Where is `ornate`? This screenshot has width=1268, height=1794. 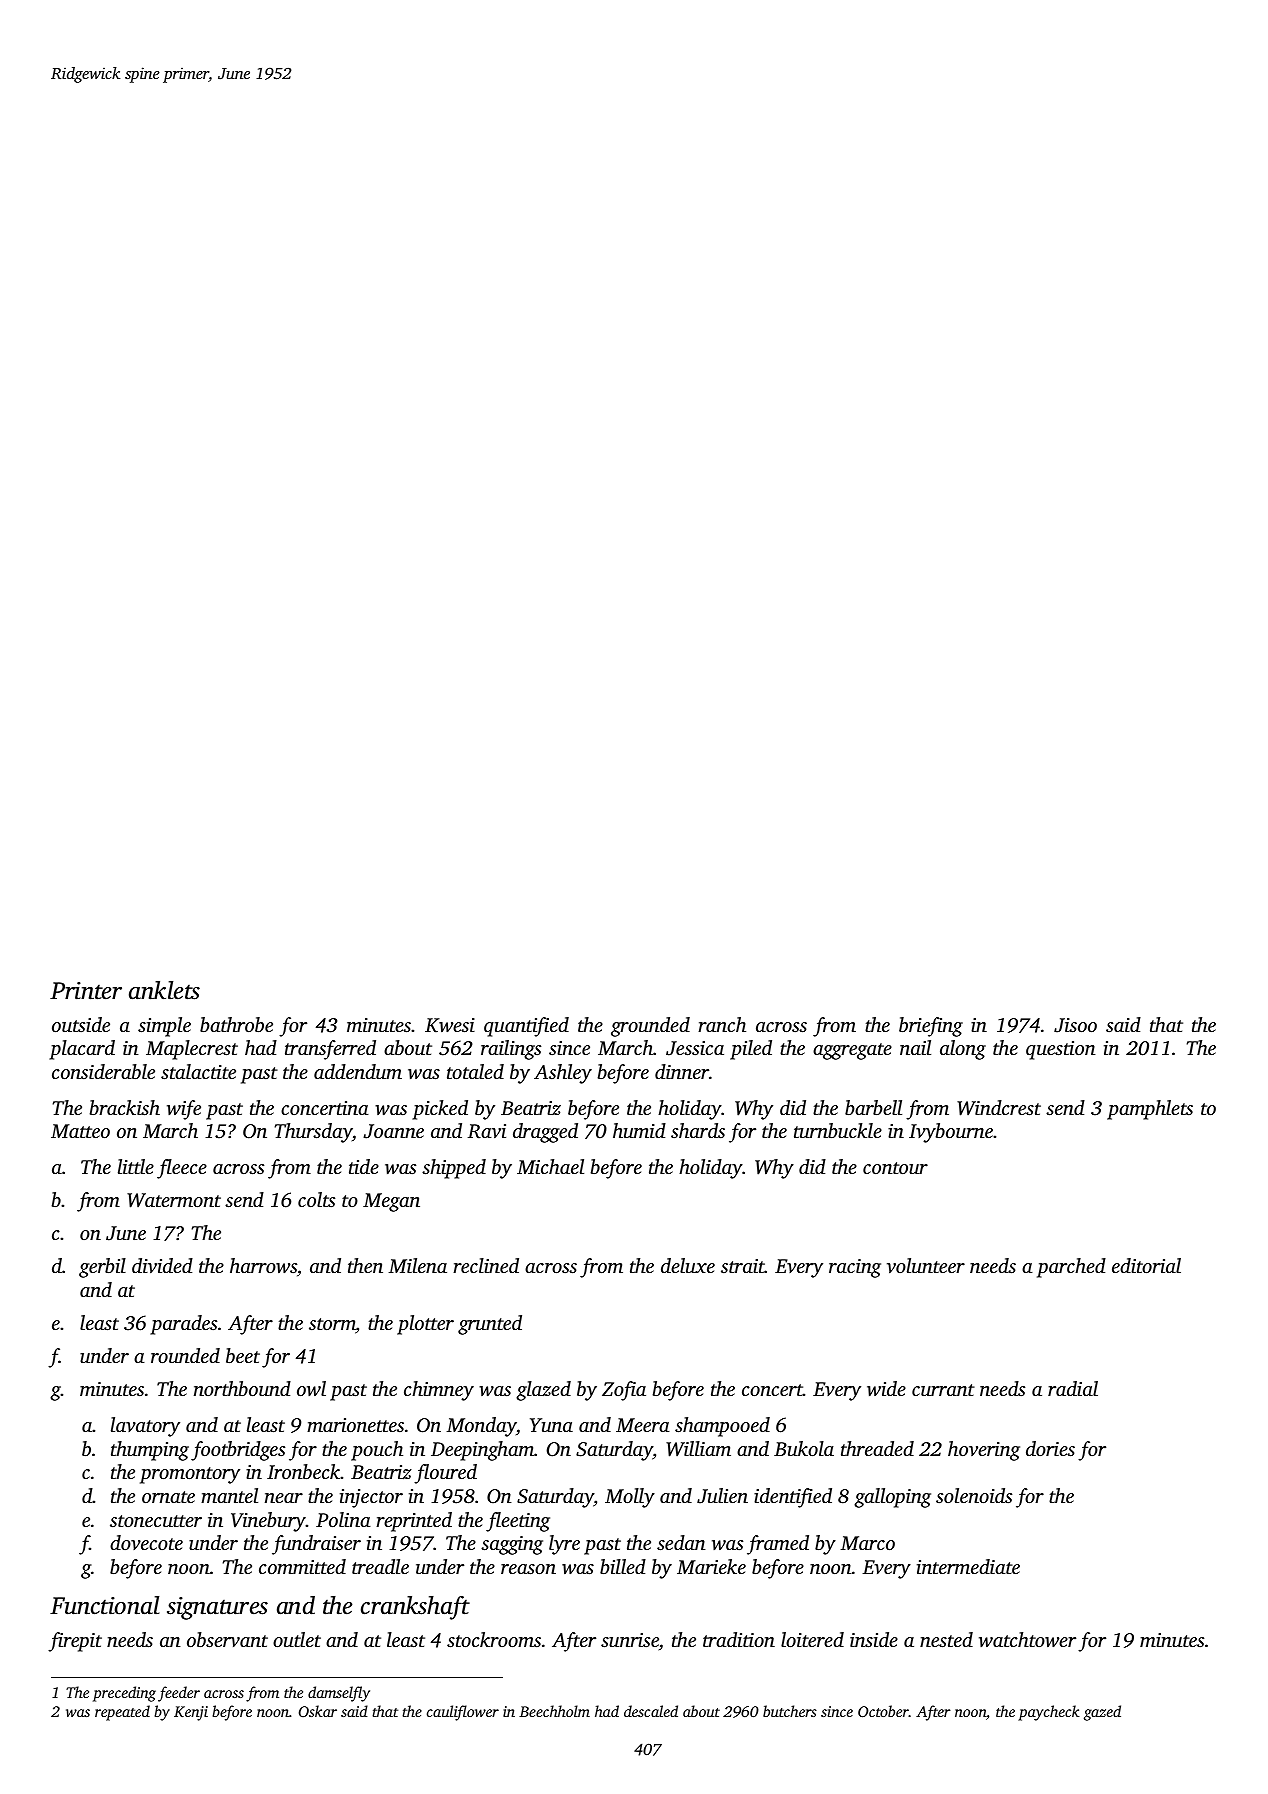
ornate is located at coordinates (168, 1497).
